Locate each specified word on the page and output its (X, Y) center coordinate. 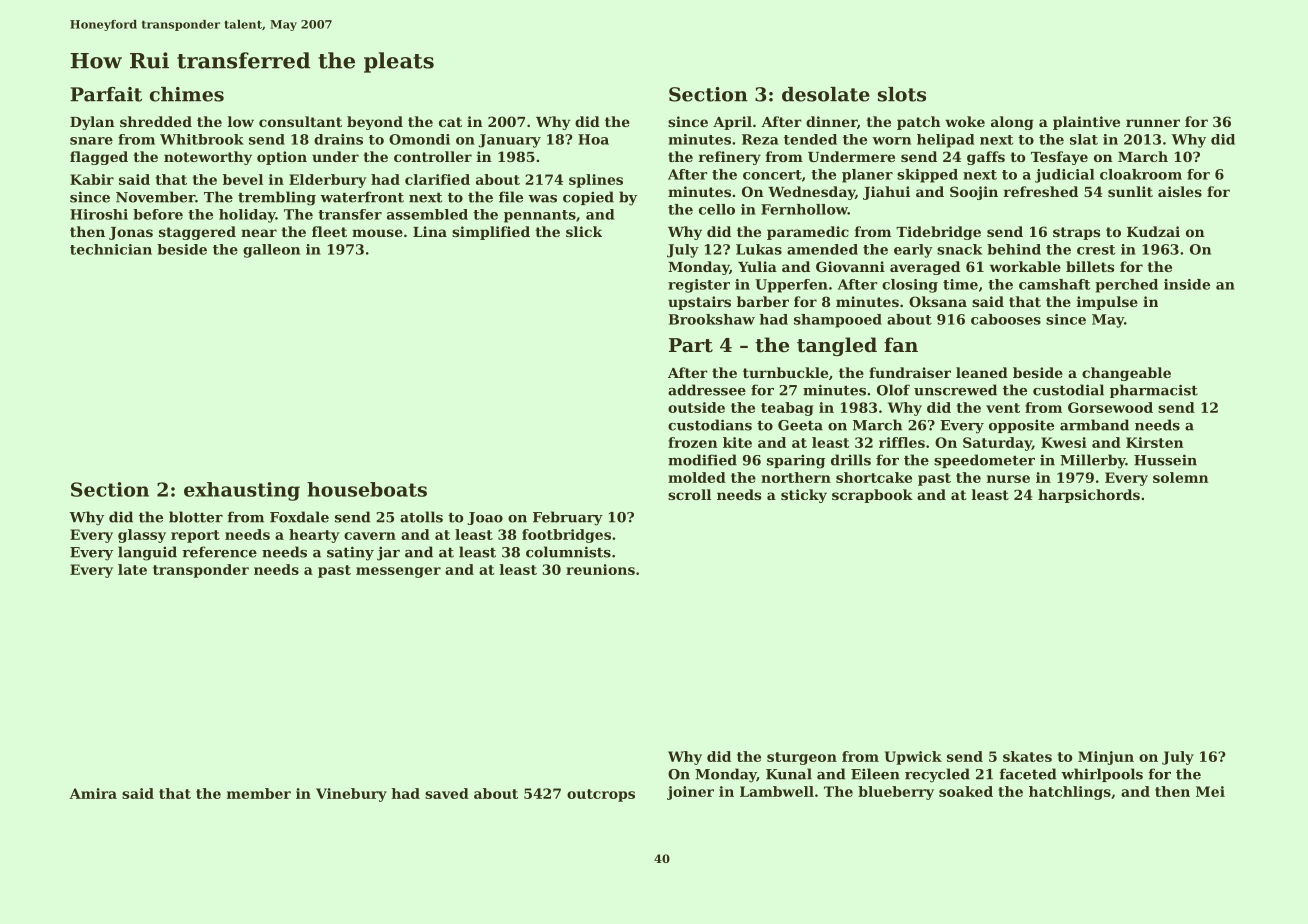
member (259, 793)
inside (1187, 284)
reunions (600, 569)
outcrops (601, 795)
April (732, 123)
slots (902, 94)
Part (691, 345)
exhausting (242, 491)
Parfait (106, 94)
